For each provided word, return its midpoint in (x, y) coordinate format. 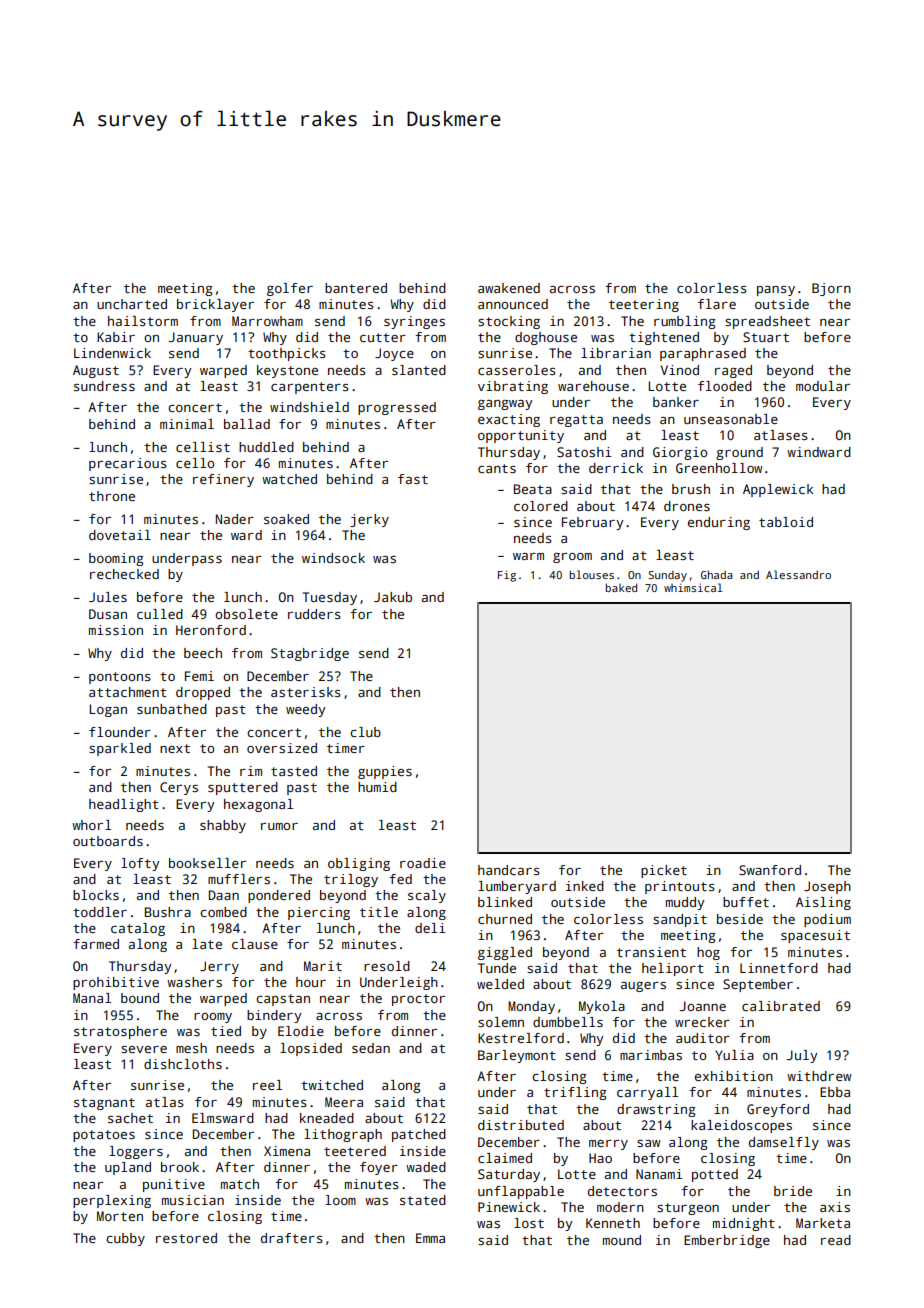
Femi (199, 676)
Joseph (827, 887)
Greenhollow (719, 468)
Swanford (770, 870)
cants (497, 468)
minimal (187, 424)
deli (430, 928)
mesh (191, 1048)
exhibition (734, 1076)
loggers (136, 1152)
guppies (385, 772)
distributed (521, 1125)
